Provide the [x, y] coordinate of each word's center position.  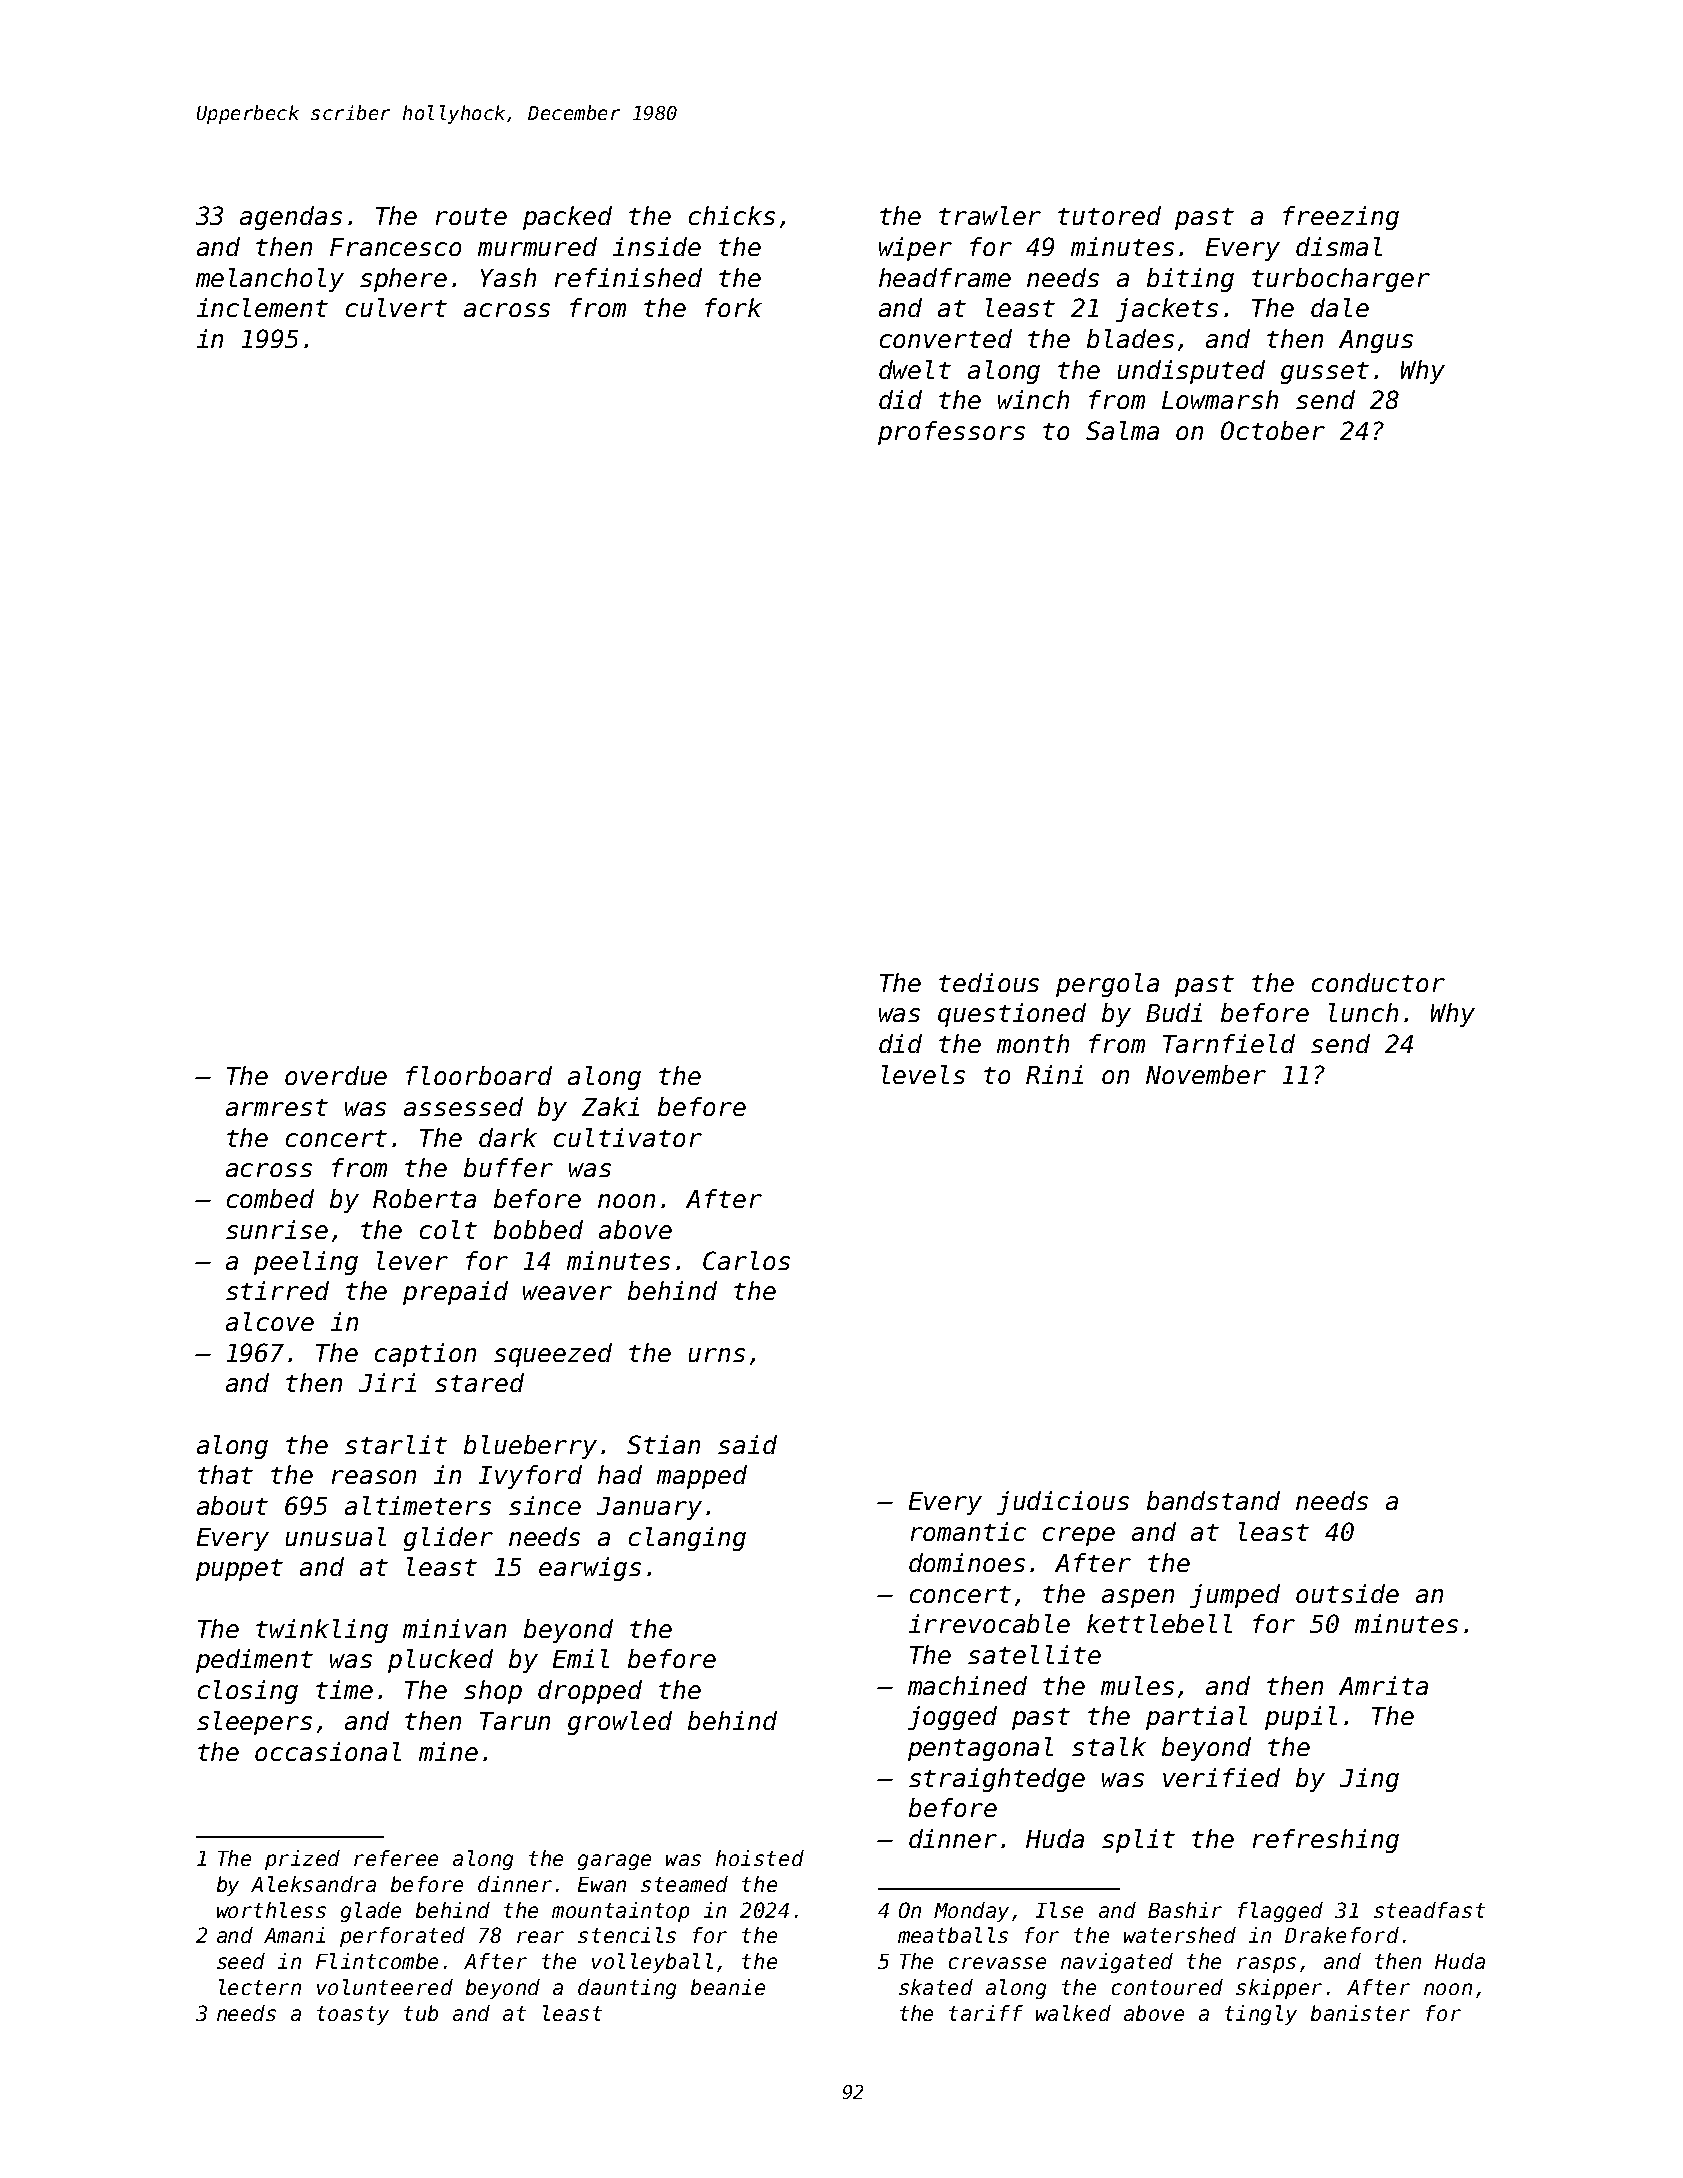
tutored [1109, 215]
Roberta [424, 1198]
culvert [396, 307]
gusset [1325, 373]
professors [951, 433]
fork [733, 307]
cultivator [628, 1137]
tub [421, 2013]
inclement [262, 307]
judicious [1063, 1503]
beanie [728, 1987]
